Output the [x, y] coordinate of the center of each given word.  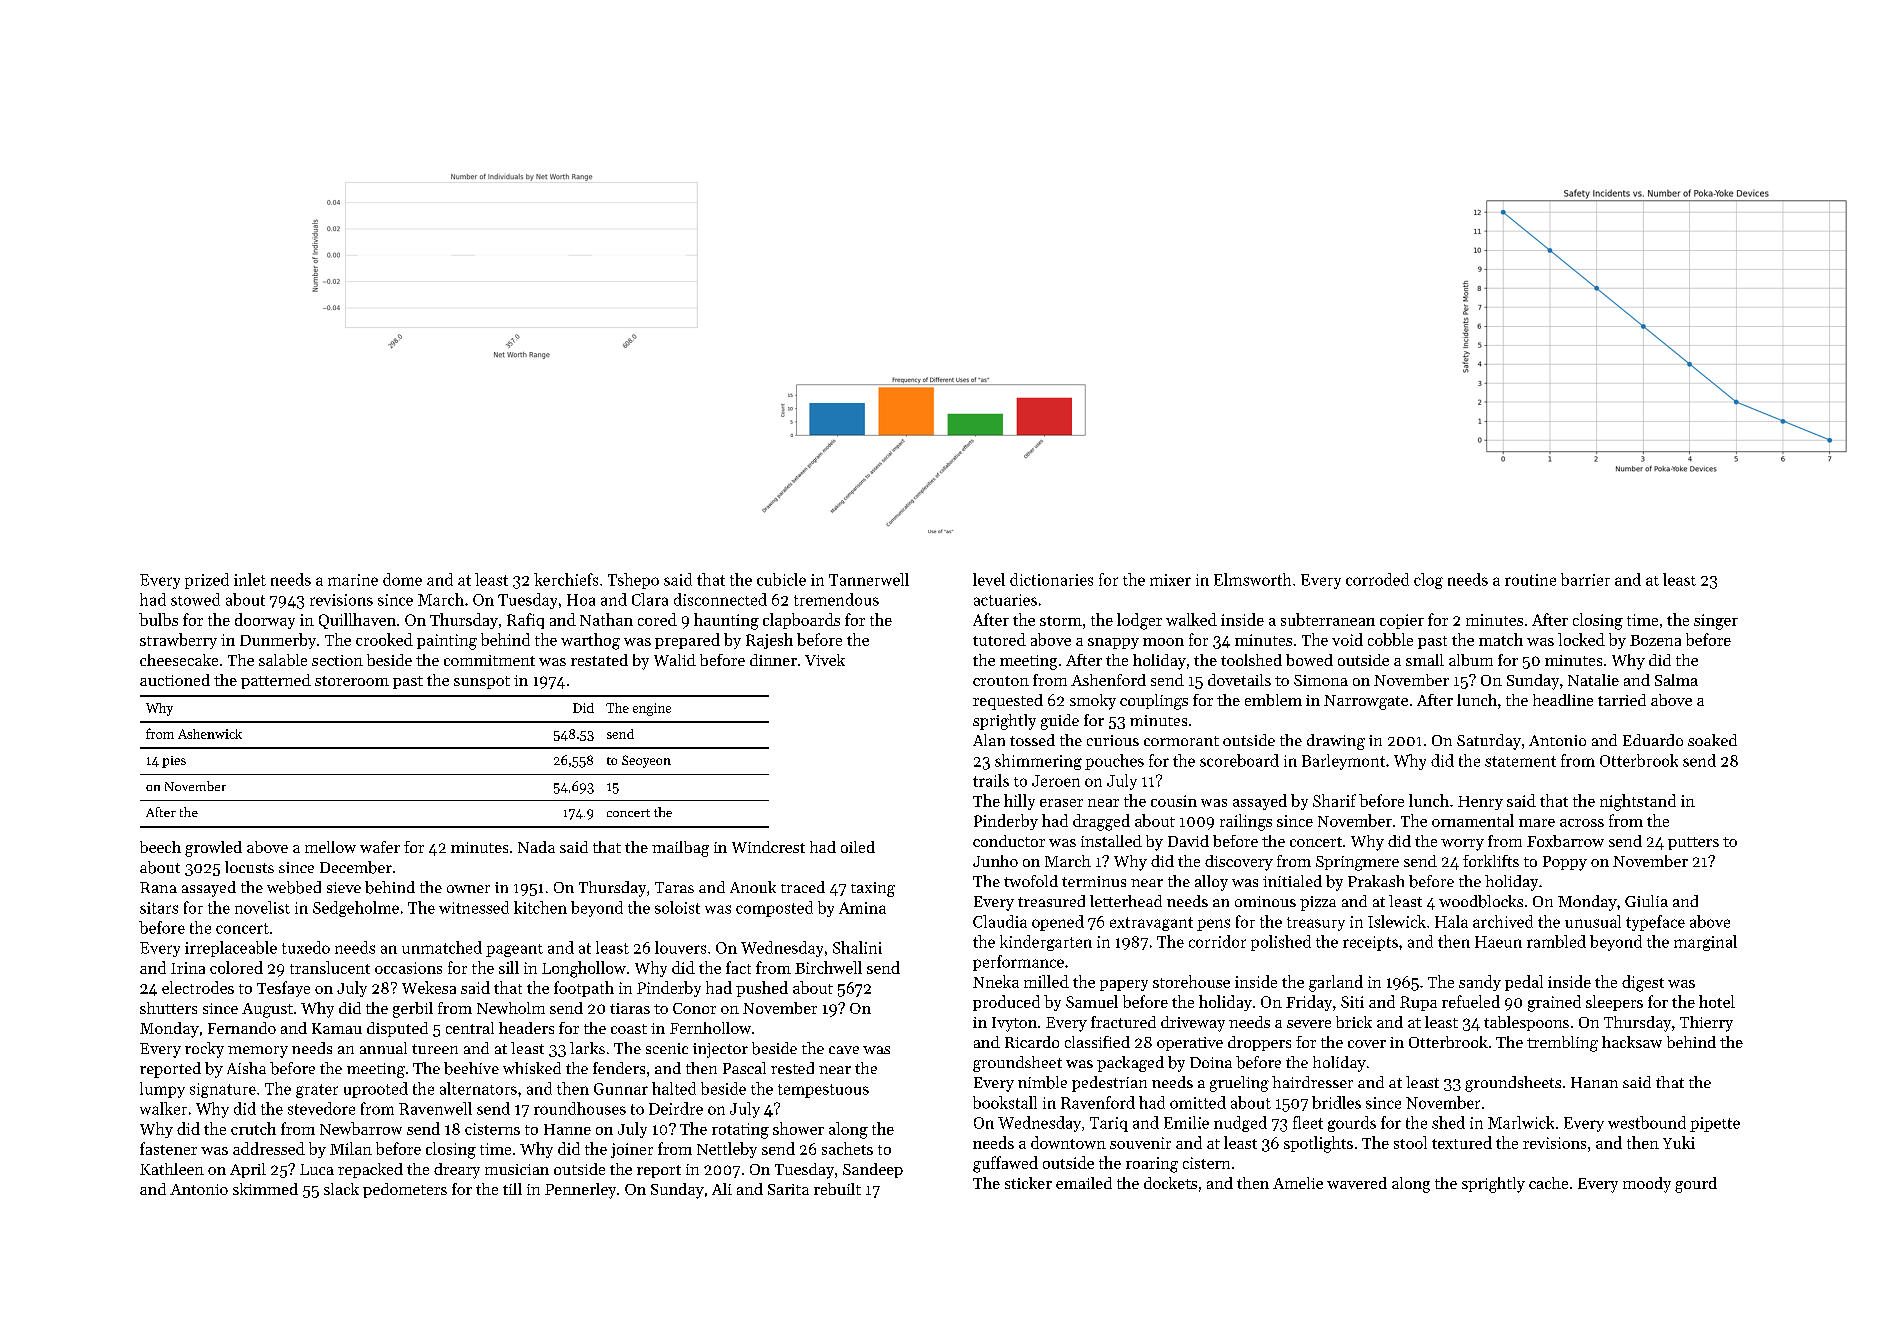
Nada [536, 847]
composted [774, 909]
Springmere [1357, 863]
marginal [1705, 943]
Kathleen [172, 1169]
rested [792, 1068]
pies [174, 762]
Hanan [1594, 1082]
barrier [1585, 579]
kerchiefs [566, 579]
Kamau [337, 1028]
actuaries [1005, 600]
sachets [847, 1148]
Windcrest [768, 847]
